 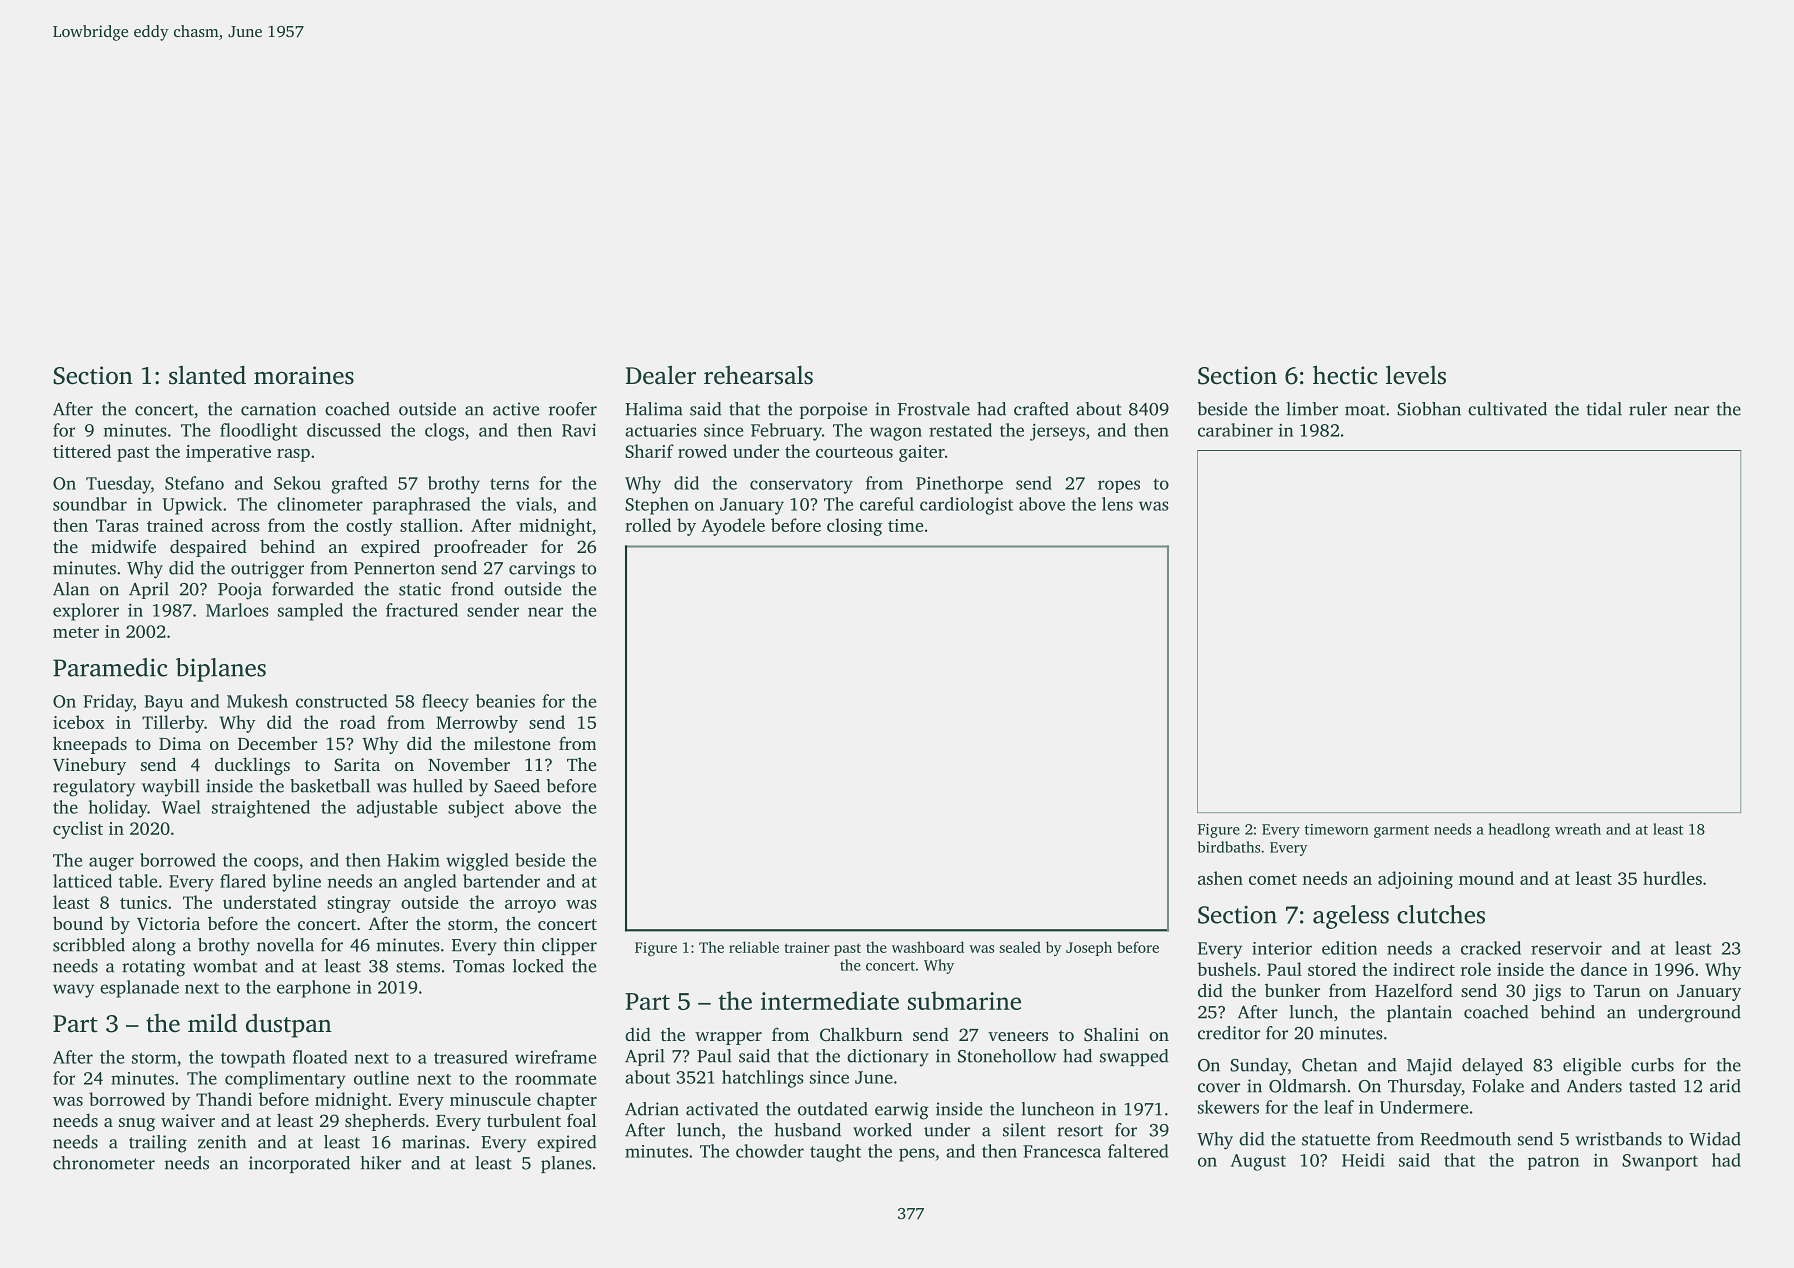 What do you see at coordinates (758, 375) in the page?
I see `rehearsals` at bounding box center [758, 375].
